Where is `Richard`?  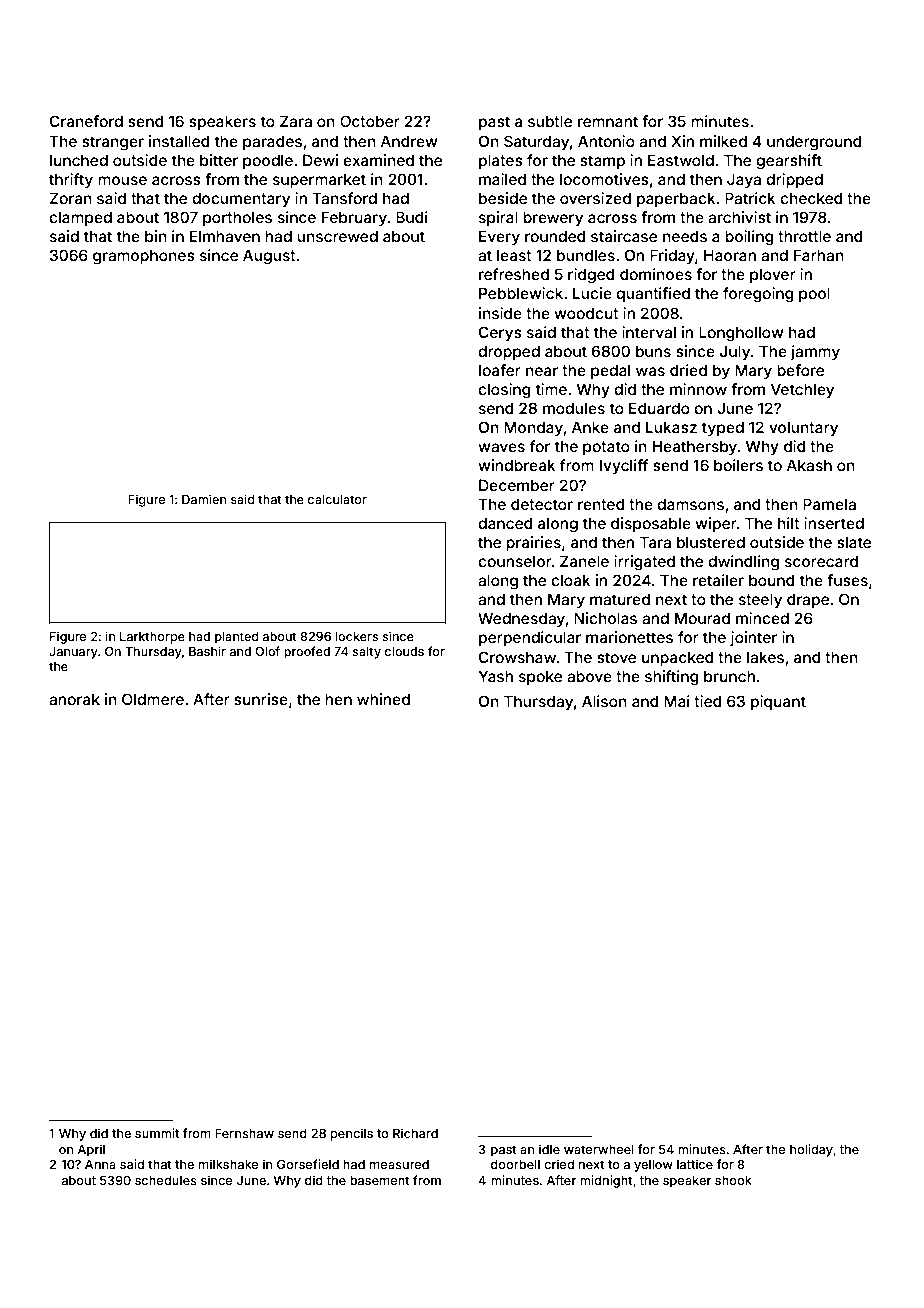 Richard is located at coordinates (415, 1133).
